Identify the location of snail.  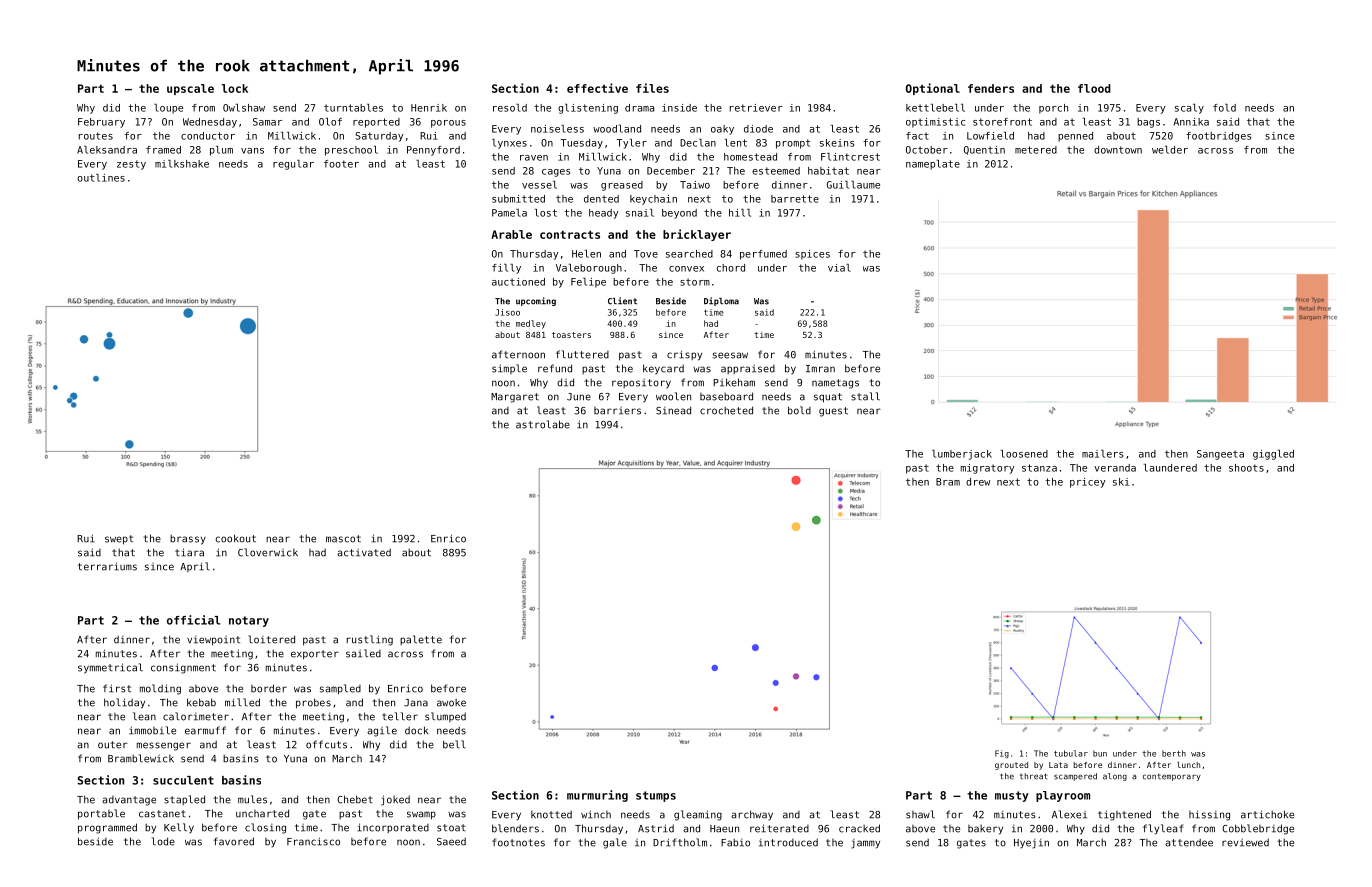
(640, 213).
